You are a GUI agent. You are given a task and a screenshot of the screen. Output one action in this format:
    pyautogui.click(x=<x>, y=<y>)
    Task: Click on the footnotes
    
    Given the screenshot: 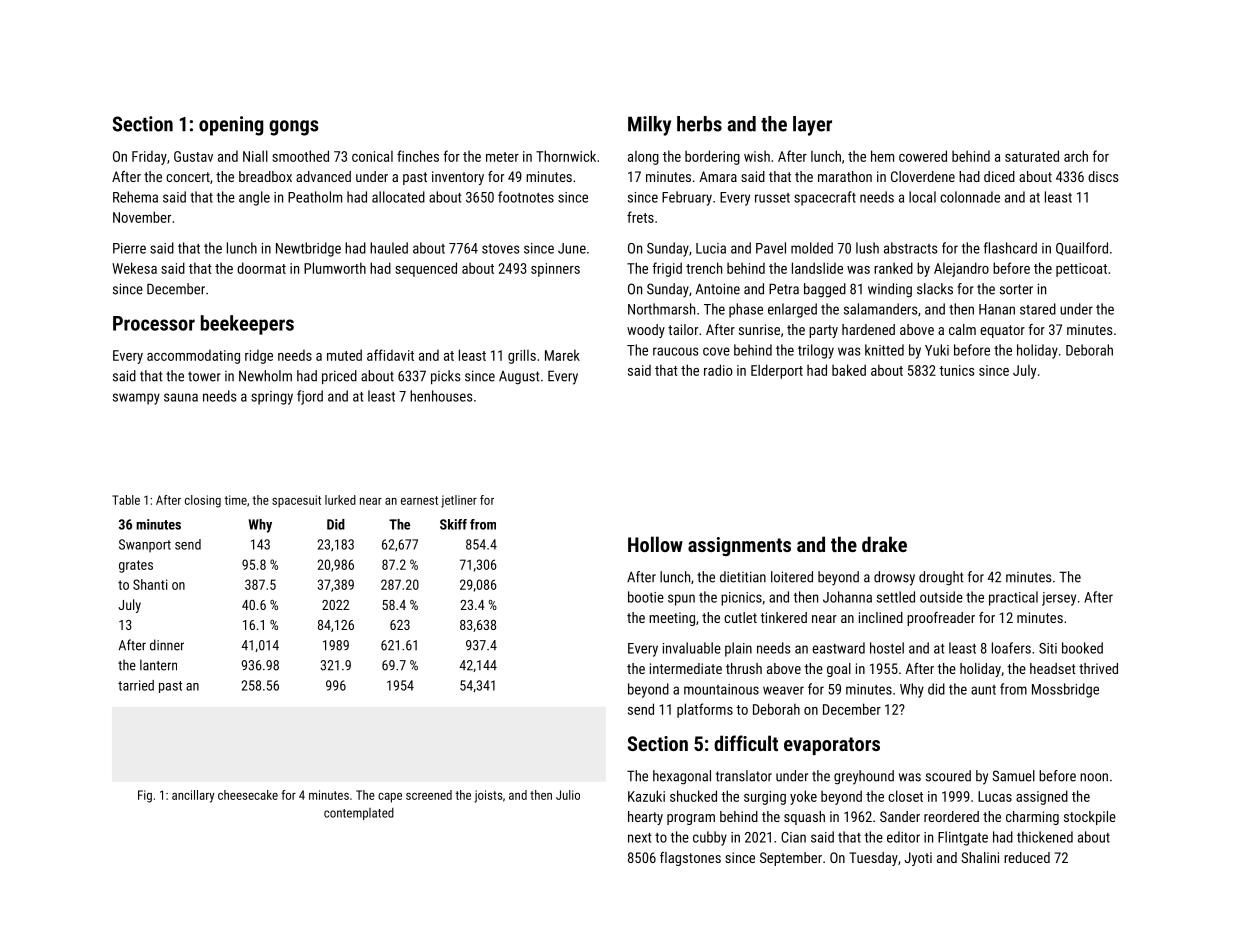 What is the action you would take?
    pyautogui.click(x=526, y=197)
